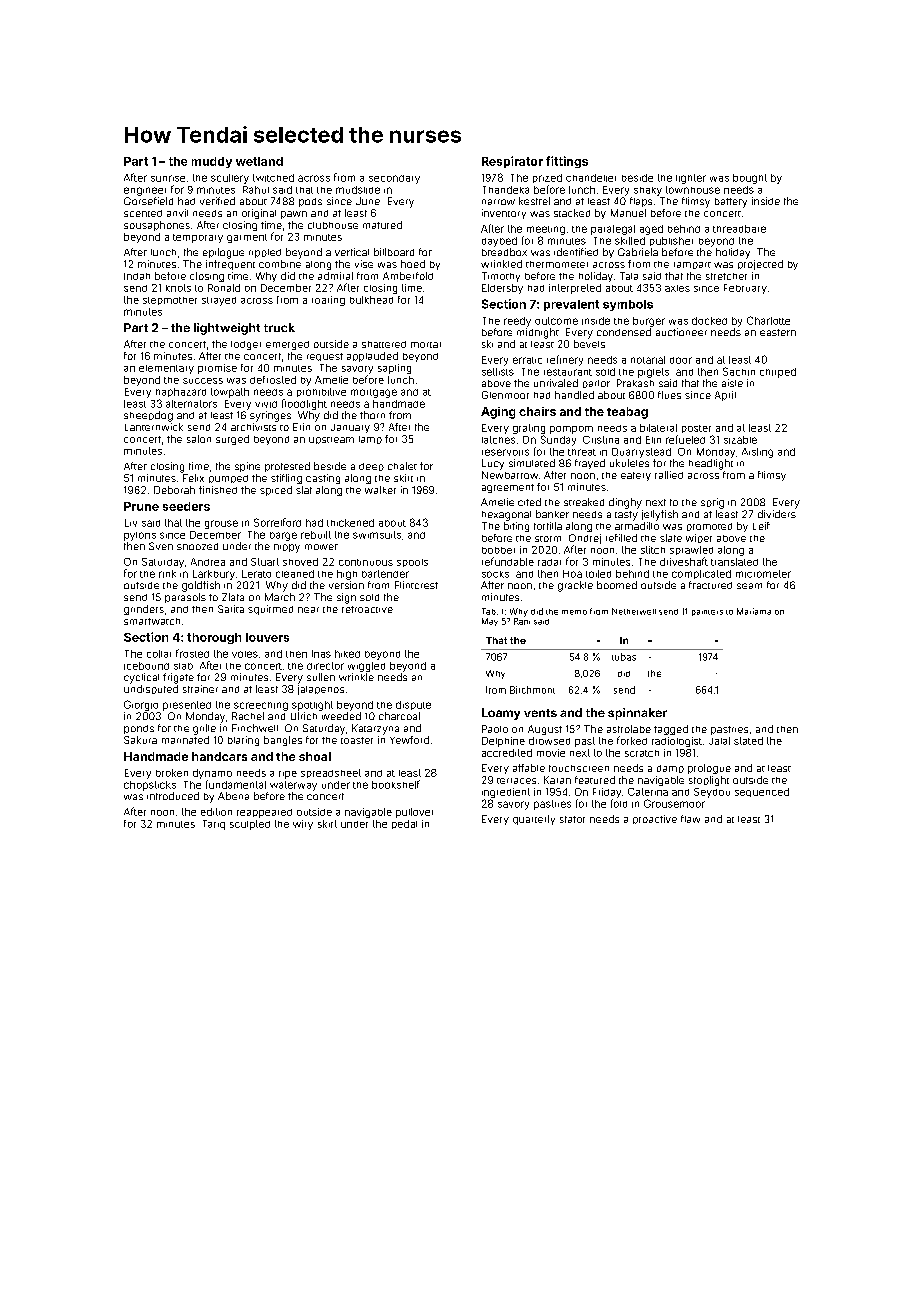 The width and height of the screenshot is (924, 1308). I want to click on quarterly, so click(534, 820).
